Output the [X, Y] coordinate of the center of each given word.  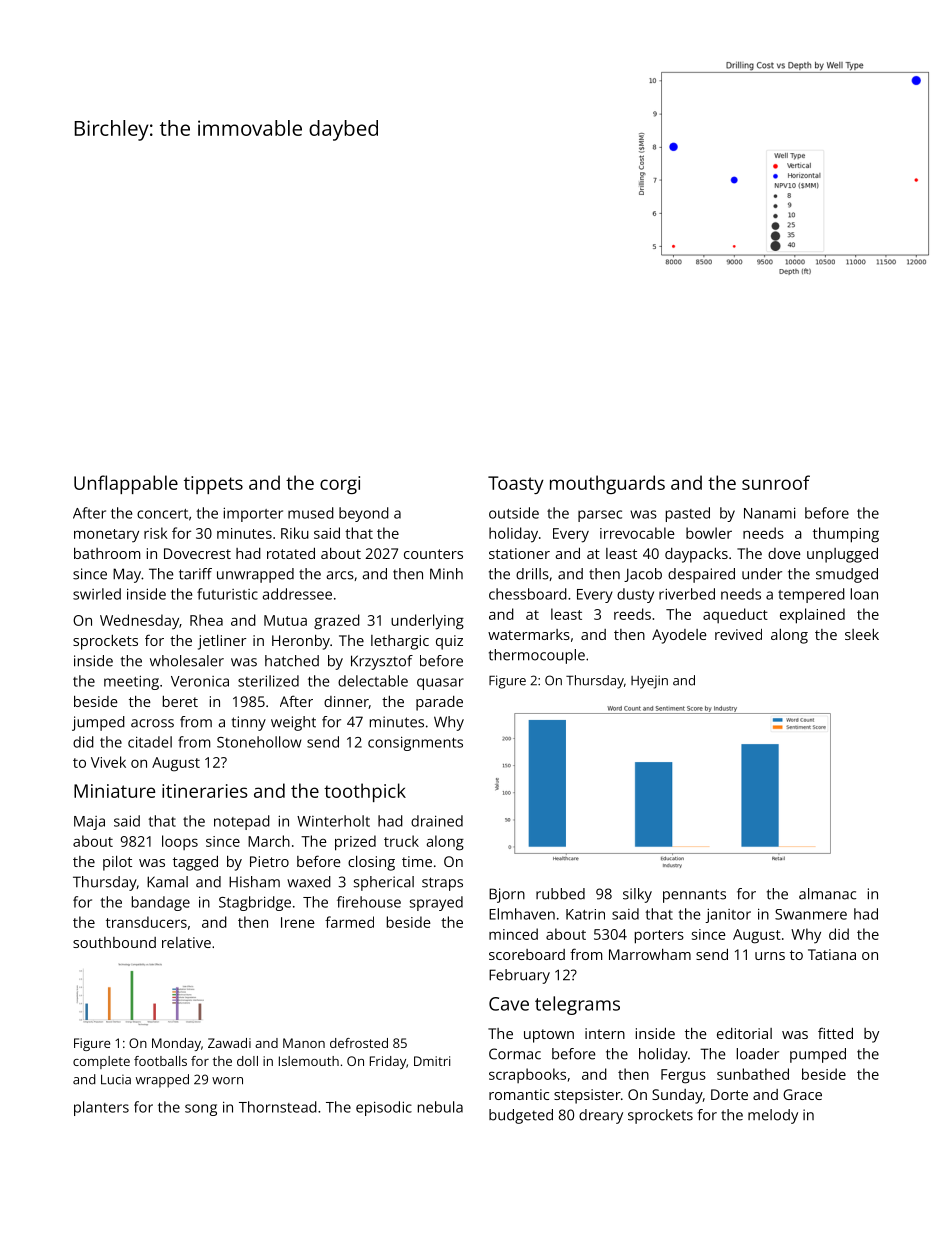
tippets [213, 485]
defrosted [359, 1043]
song [201, 1110]
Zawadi [229, 1043]
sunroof [776, 482]
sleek [862, 634]
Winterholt [333, 821]
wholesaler [187, 661]
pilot [117, 863]
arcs [340, 575]
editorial [744, 1033]
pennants [694, 896]
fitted [835, 1033]
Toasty [516, 485]
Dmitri [432, 1061]
